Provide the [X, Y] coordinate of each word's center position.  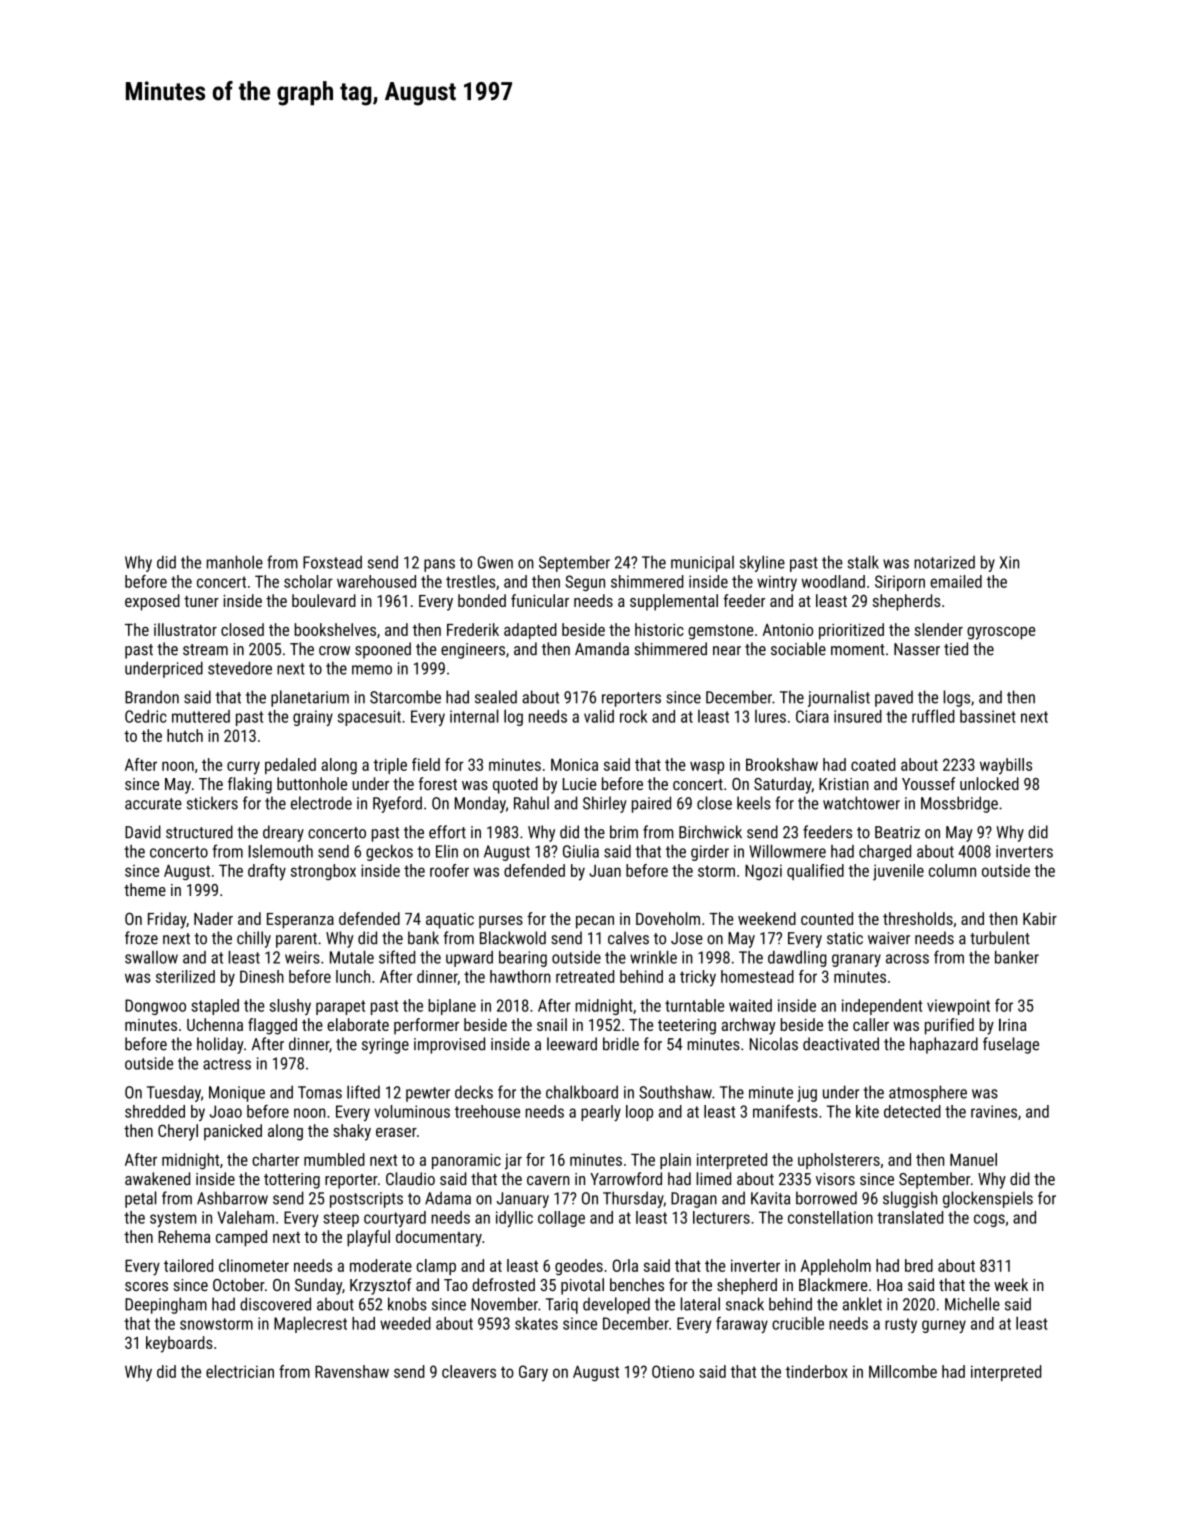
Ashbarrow [232, 1198]
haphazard [944, 1045]
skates [536, 1323]
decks [474, 1092]
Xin [1009, 562]
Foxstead [332, 562]
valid [599, 716]
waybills [1006, 766]
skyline [762, 563]
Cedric [146, 716]
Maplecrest [310, 1324]
